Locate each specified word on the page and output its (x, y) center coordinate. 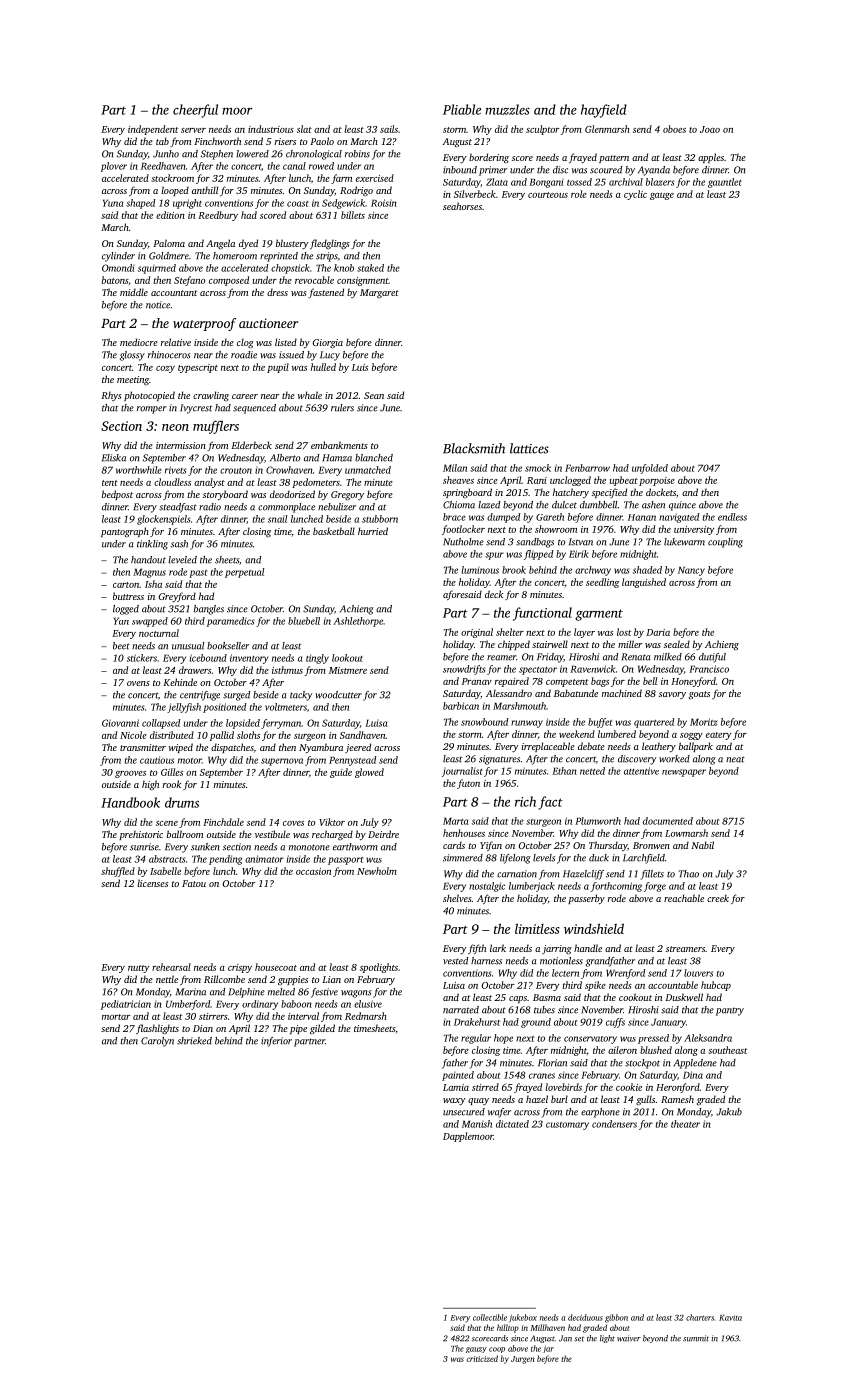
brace (454, 517)
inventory (249, 659)
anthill (205, 190)
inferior (276, 1042)
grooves (130, 774)
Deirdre (383, 834)
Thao (689, 874)
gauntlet (725, 183)
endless (732, 517)
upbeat (623, 481)
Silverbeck (475, 194)
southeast (727, 1050)
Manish (477, 1124)
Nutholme (463, 542)
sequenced (254, 409)
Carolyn (157, 1042)
